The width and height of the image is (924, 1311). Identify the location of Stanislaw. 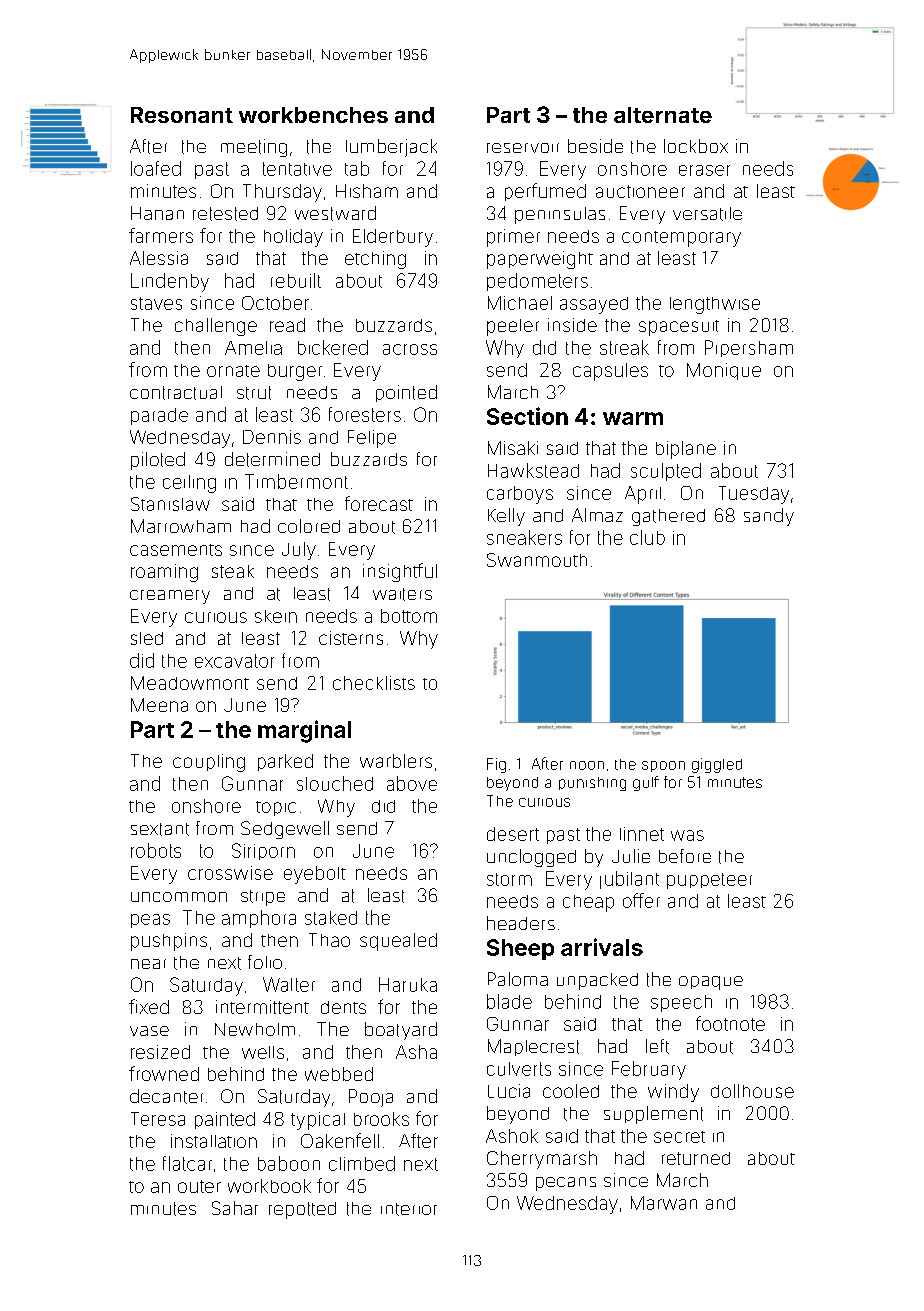
(170, 504).
